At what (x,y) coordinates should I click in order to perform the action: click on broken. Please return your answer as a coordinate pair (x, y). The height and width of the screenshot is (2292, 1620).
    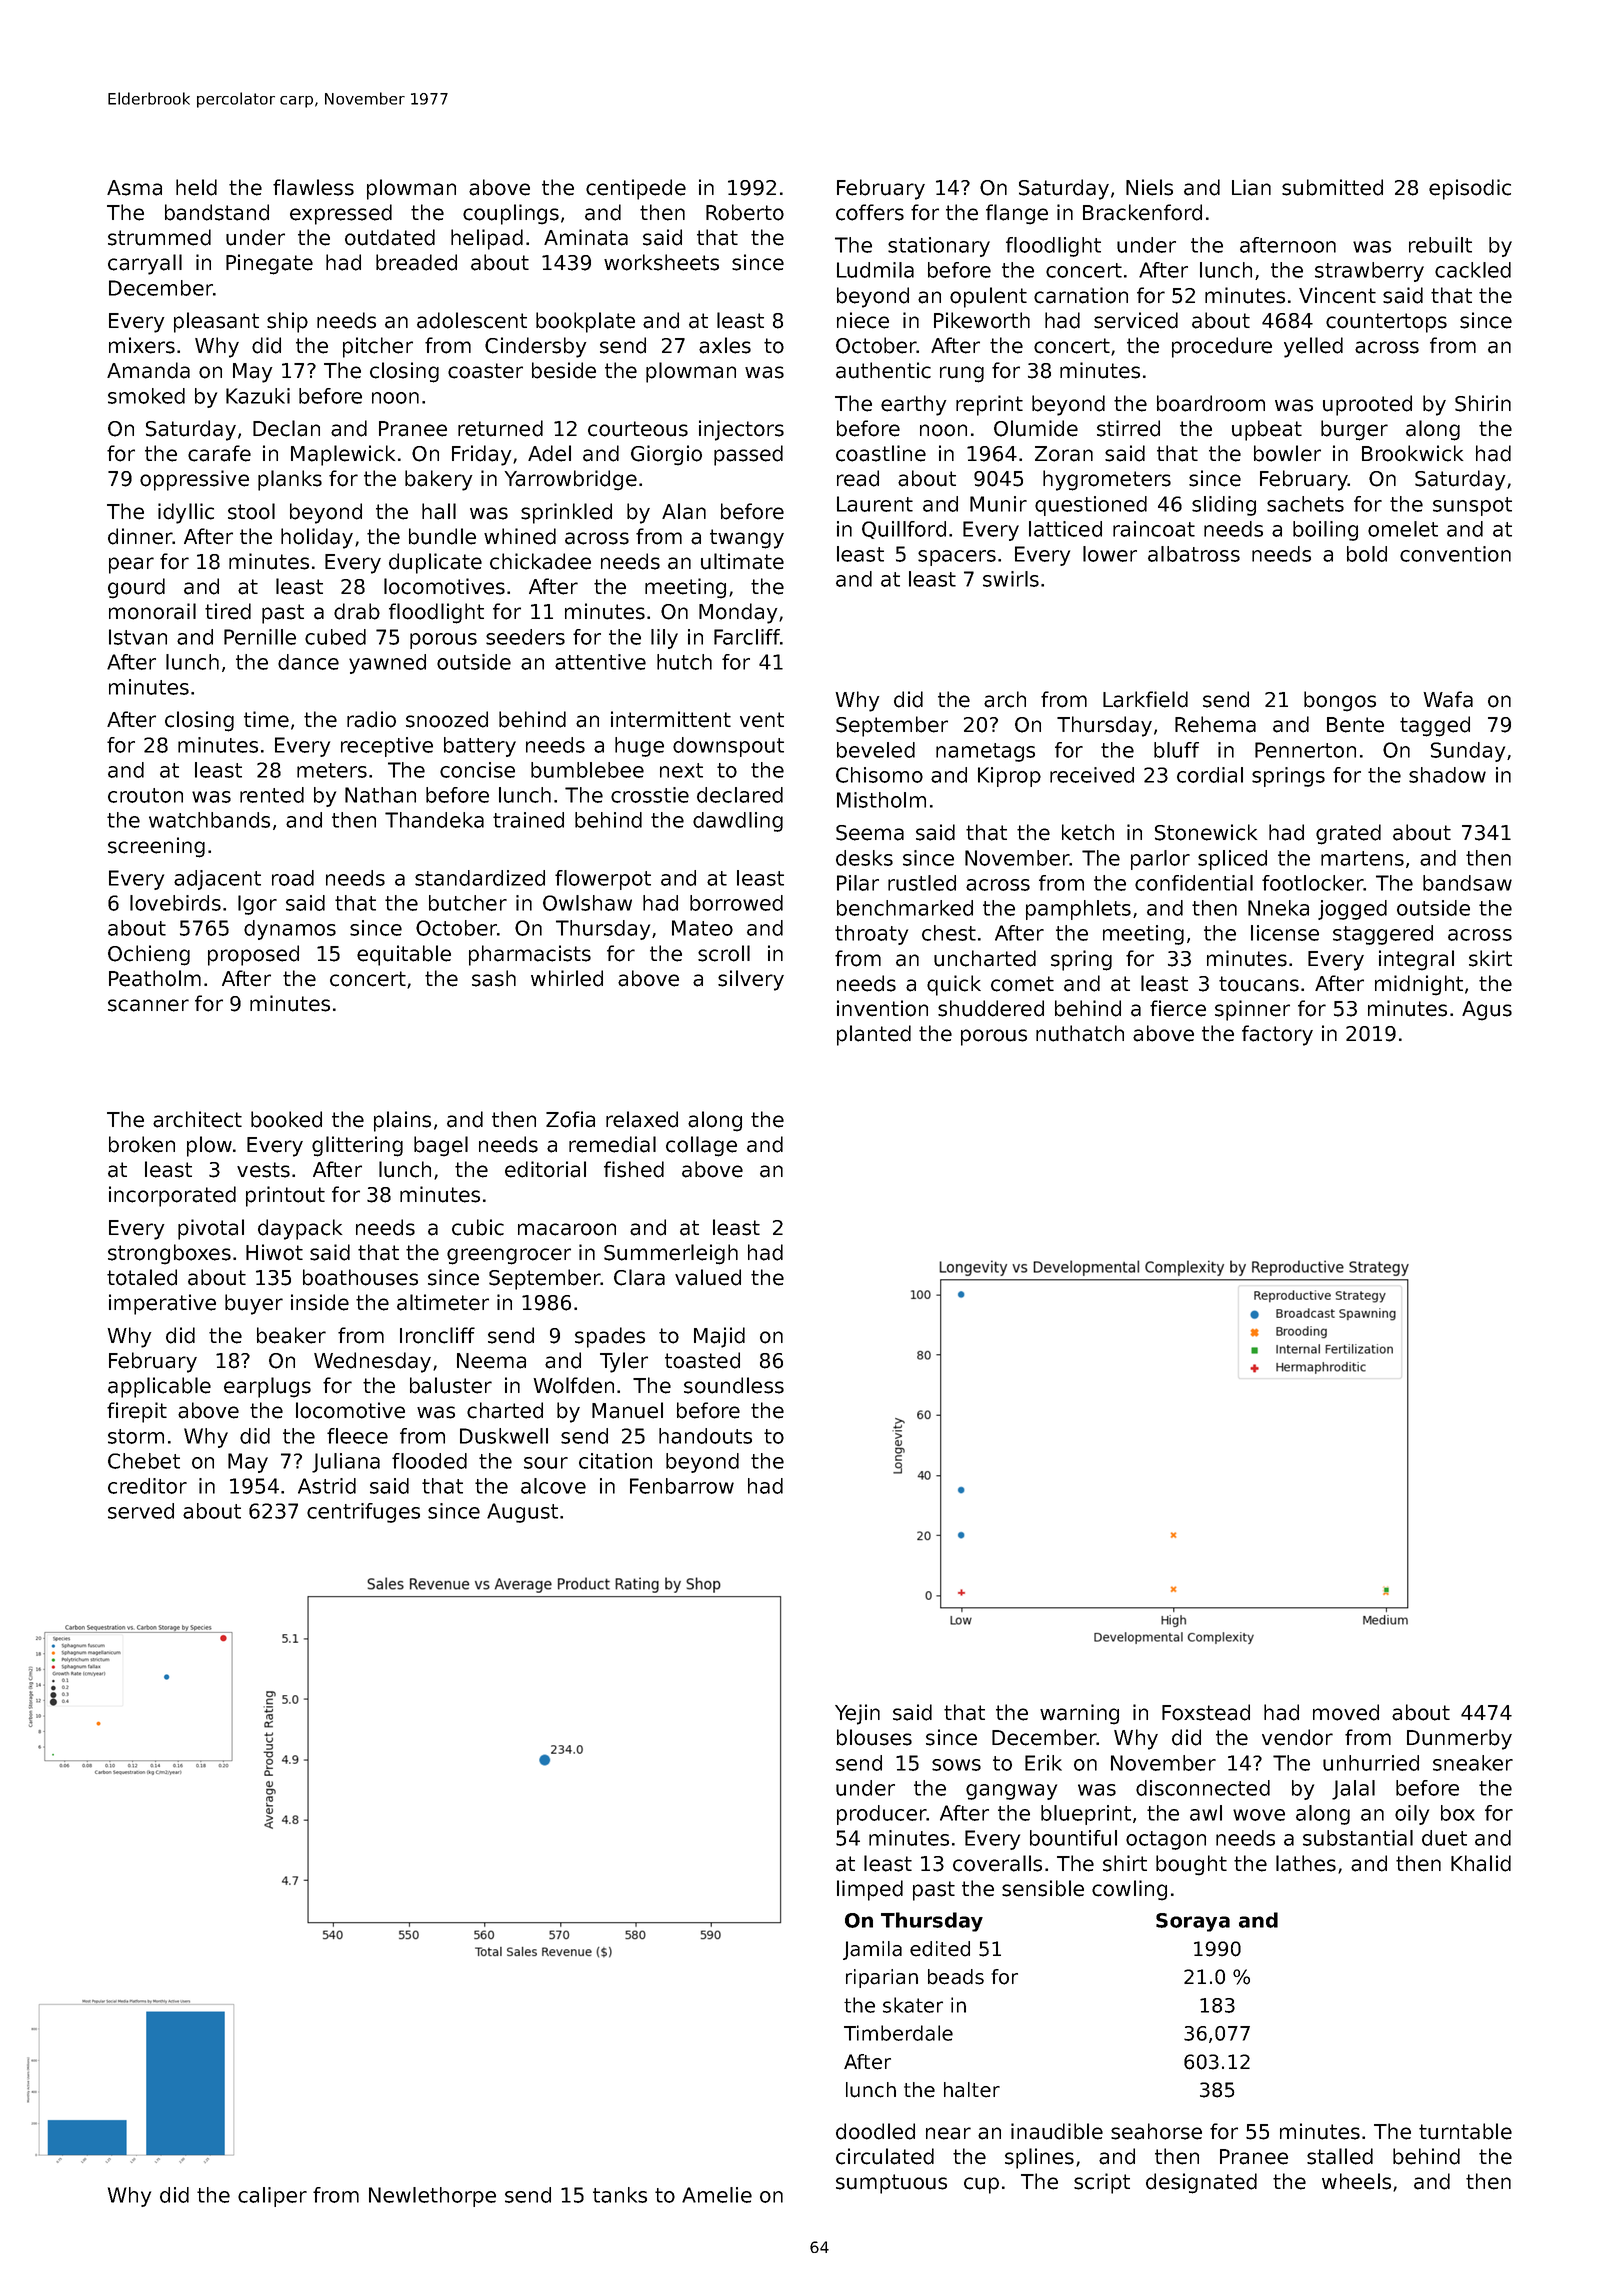
    Looking at the image, I should click on (142, 1144).
